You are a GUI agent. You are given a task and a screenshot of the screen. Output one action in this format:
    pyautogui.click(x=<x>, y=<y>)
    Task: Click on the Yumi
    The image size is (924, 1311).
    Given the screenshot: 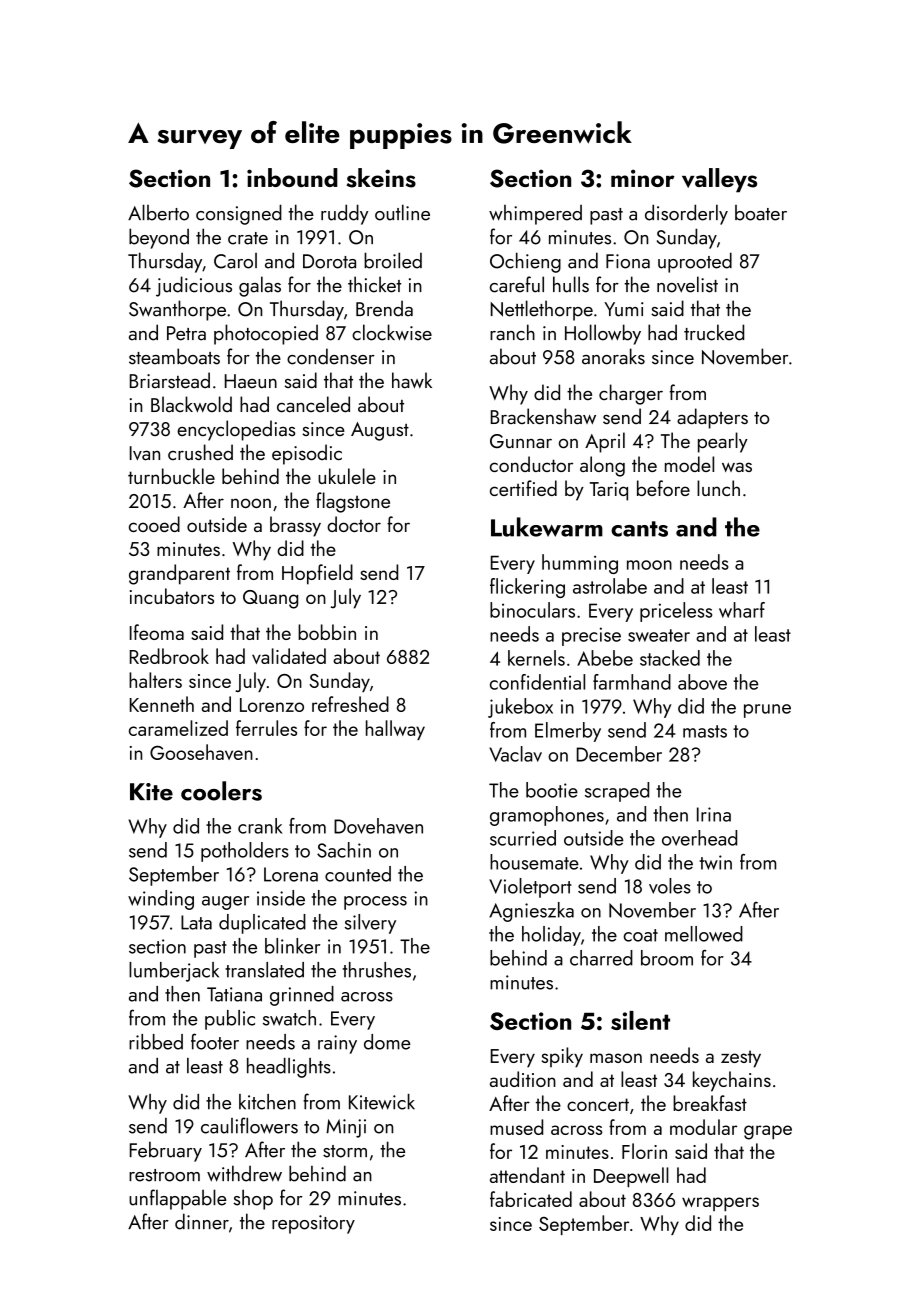 What is the action you would take?
    pyautogui.click(x=624, y=309)
